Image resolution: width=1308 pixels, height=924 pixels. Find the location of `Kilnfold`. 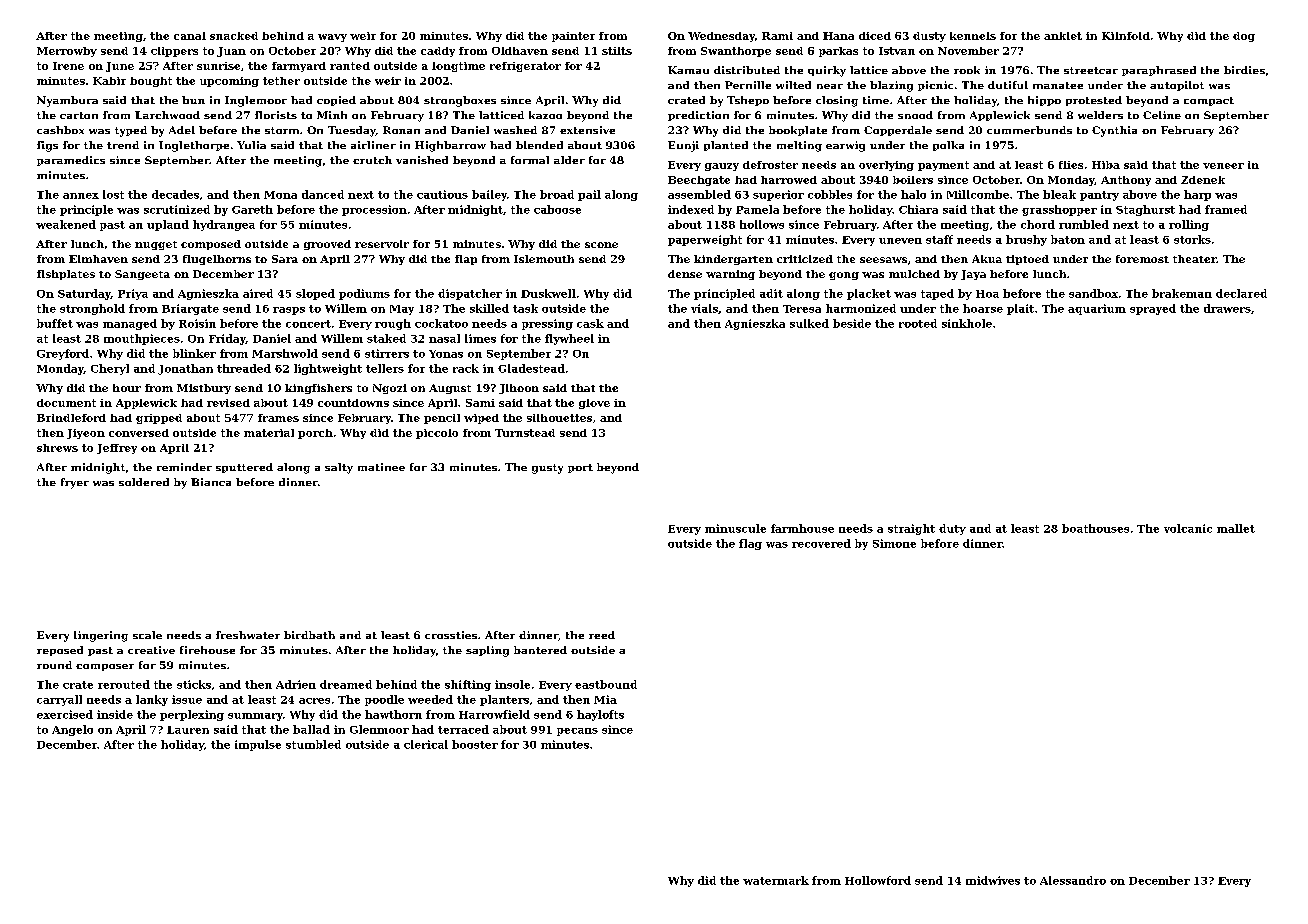

Kilnfold is located at coordinates (1126, 36).
